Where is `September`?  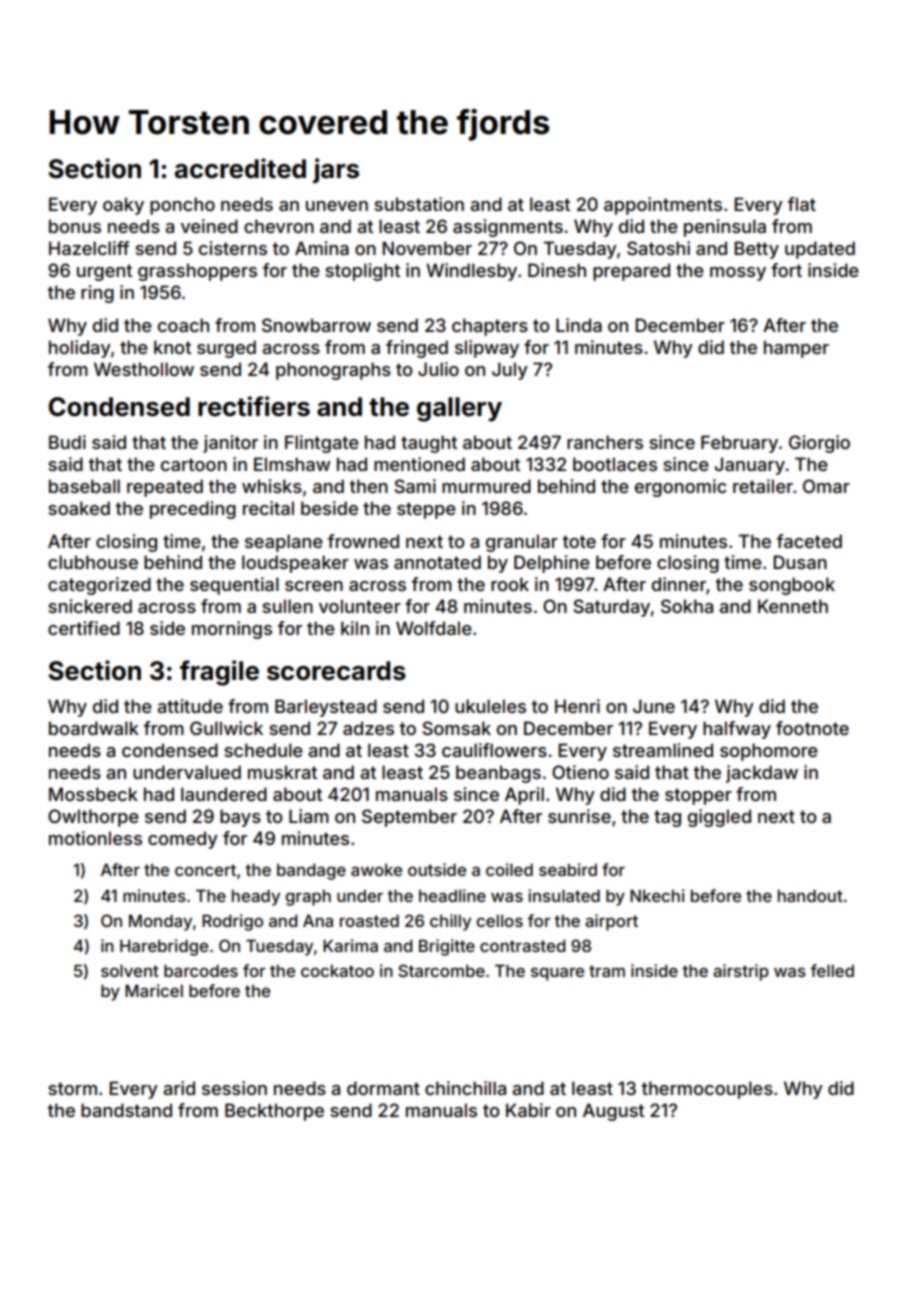 September is located at coordinates (409, 818).
